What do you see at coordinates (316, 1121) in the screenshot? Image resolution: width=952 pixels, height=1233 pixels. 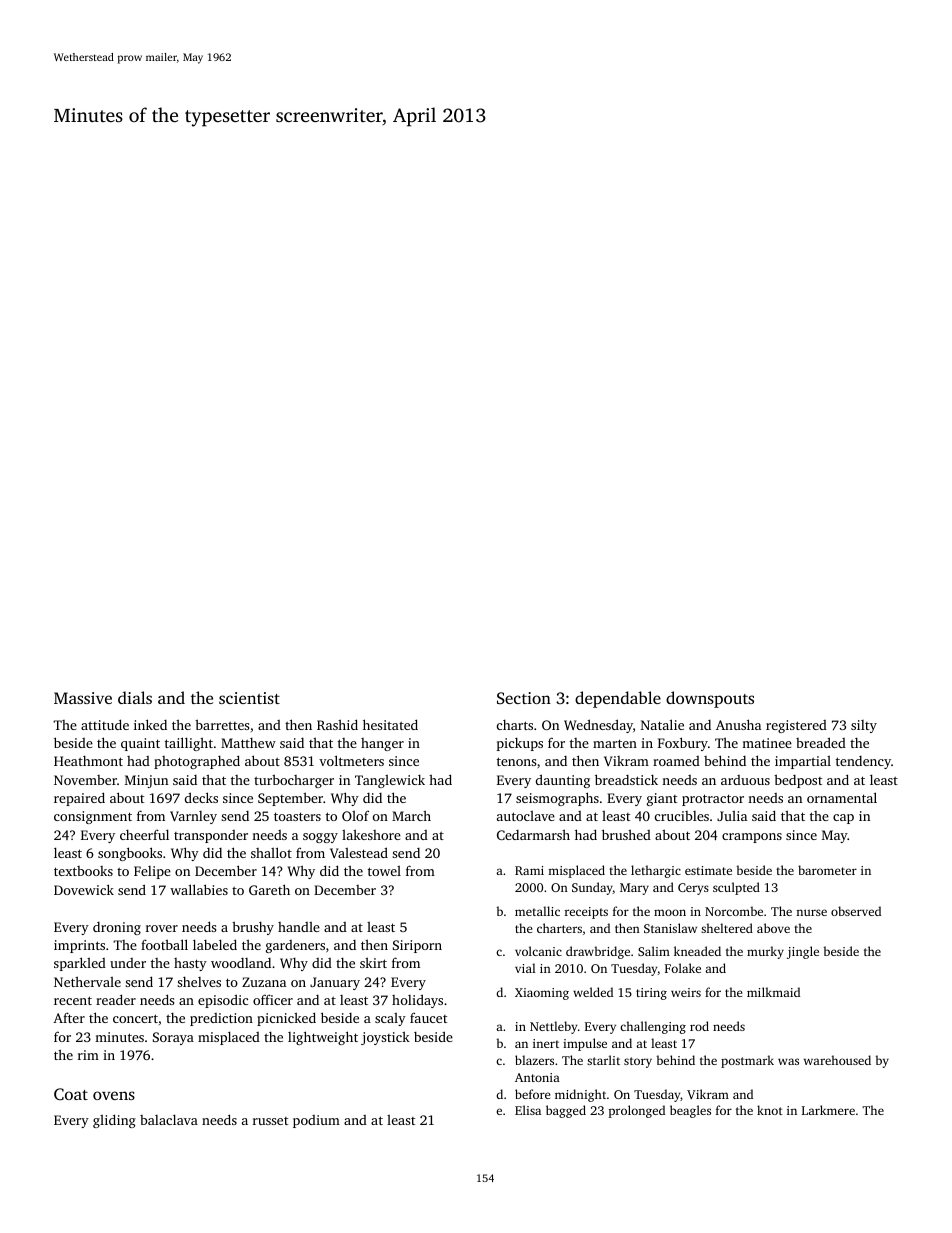 I see `podium` at bounding box center [316, 1121].
